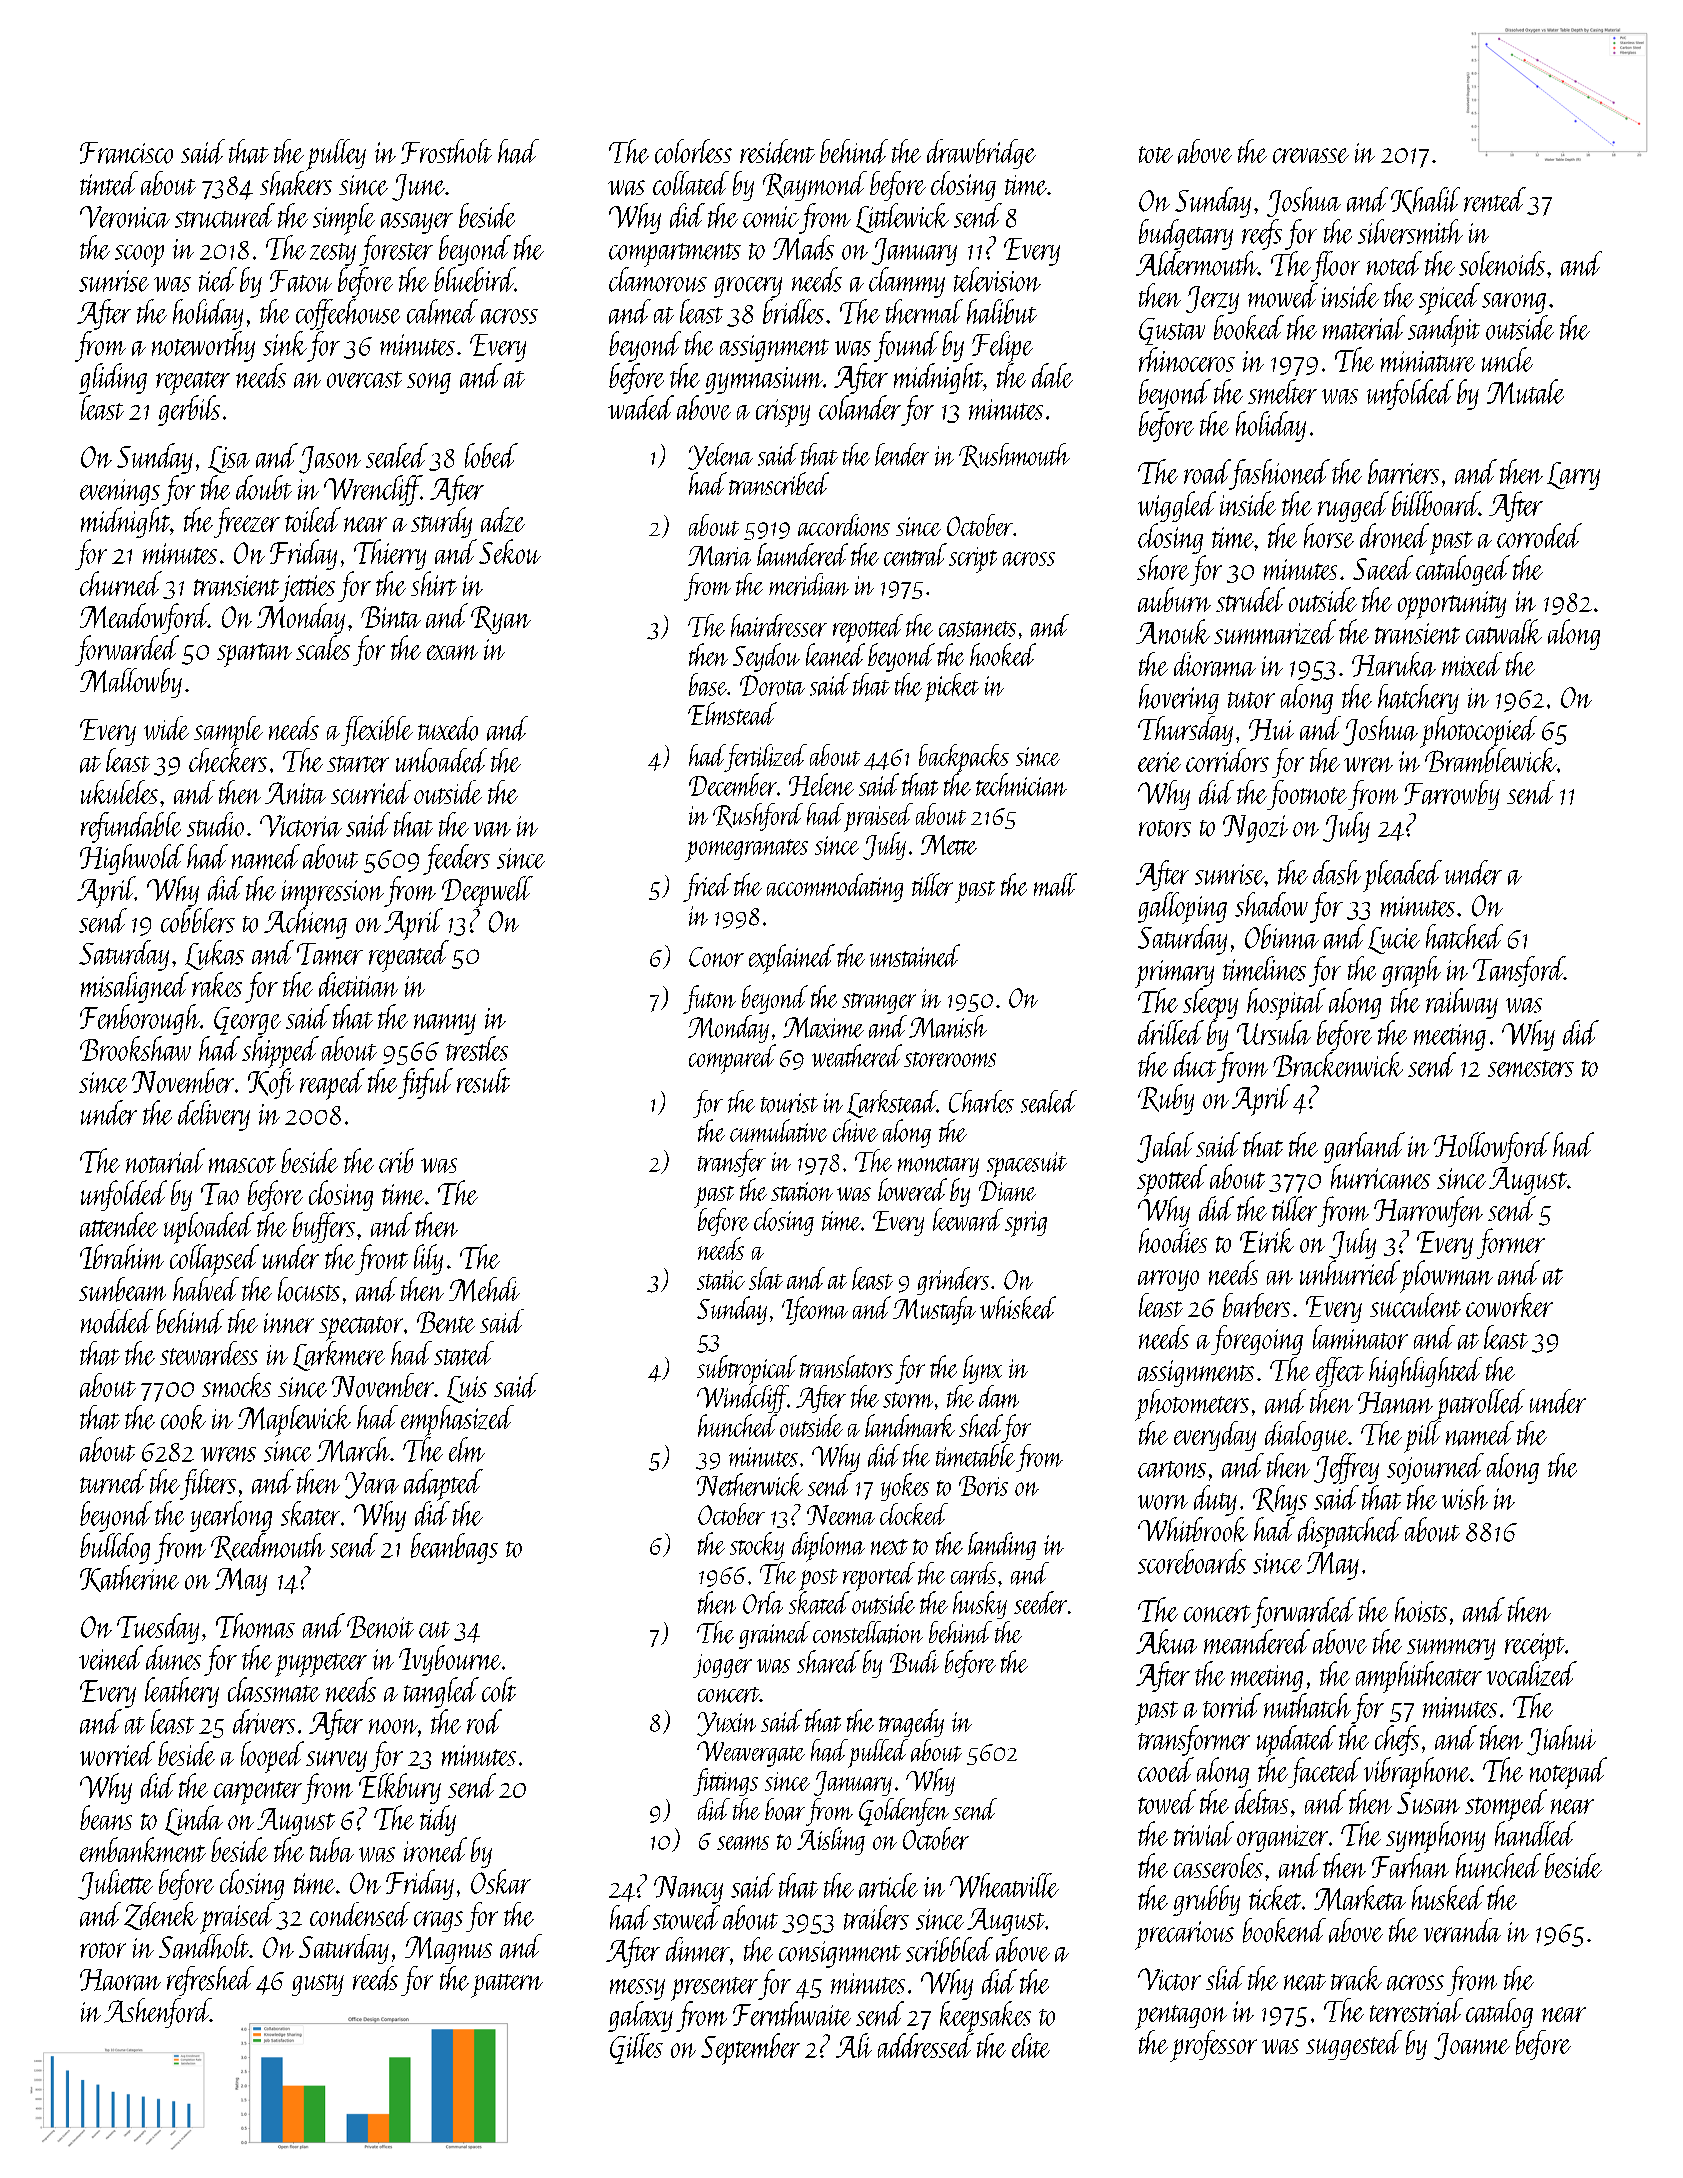 This screenshot has width=1683, height=2178. Describe the element at coordinates (452, 652) in the screenshot. I see `exam` at that location.
